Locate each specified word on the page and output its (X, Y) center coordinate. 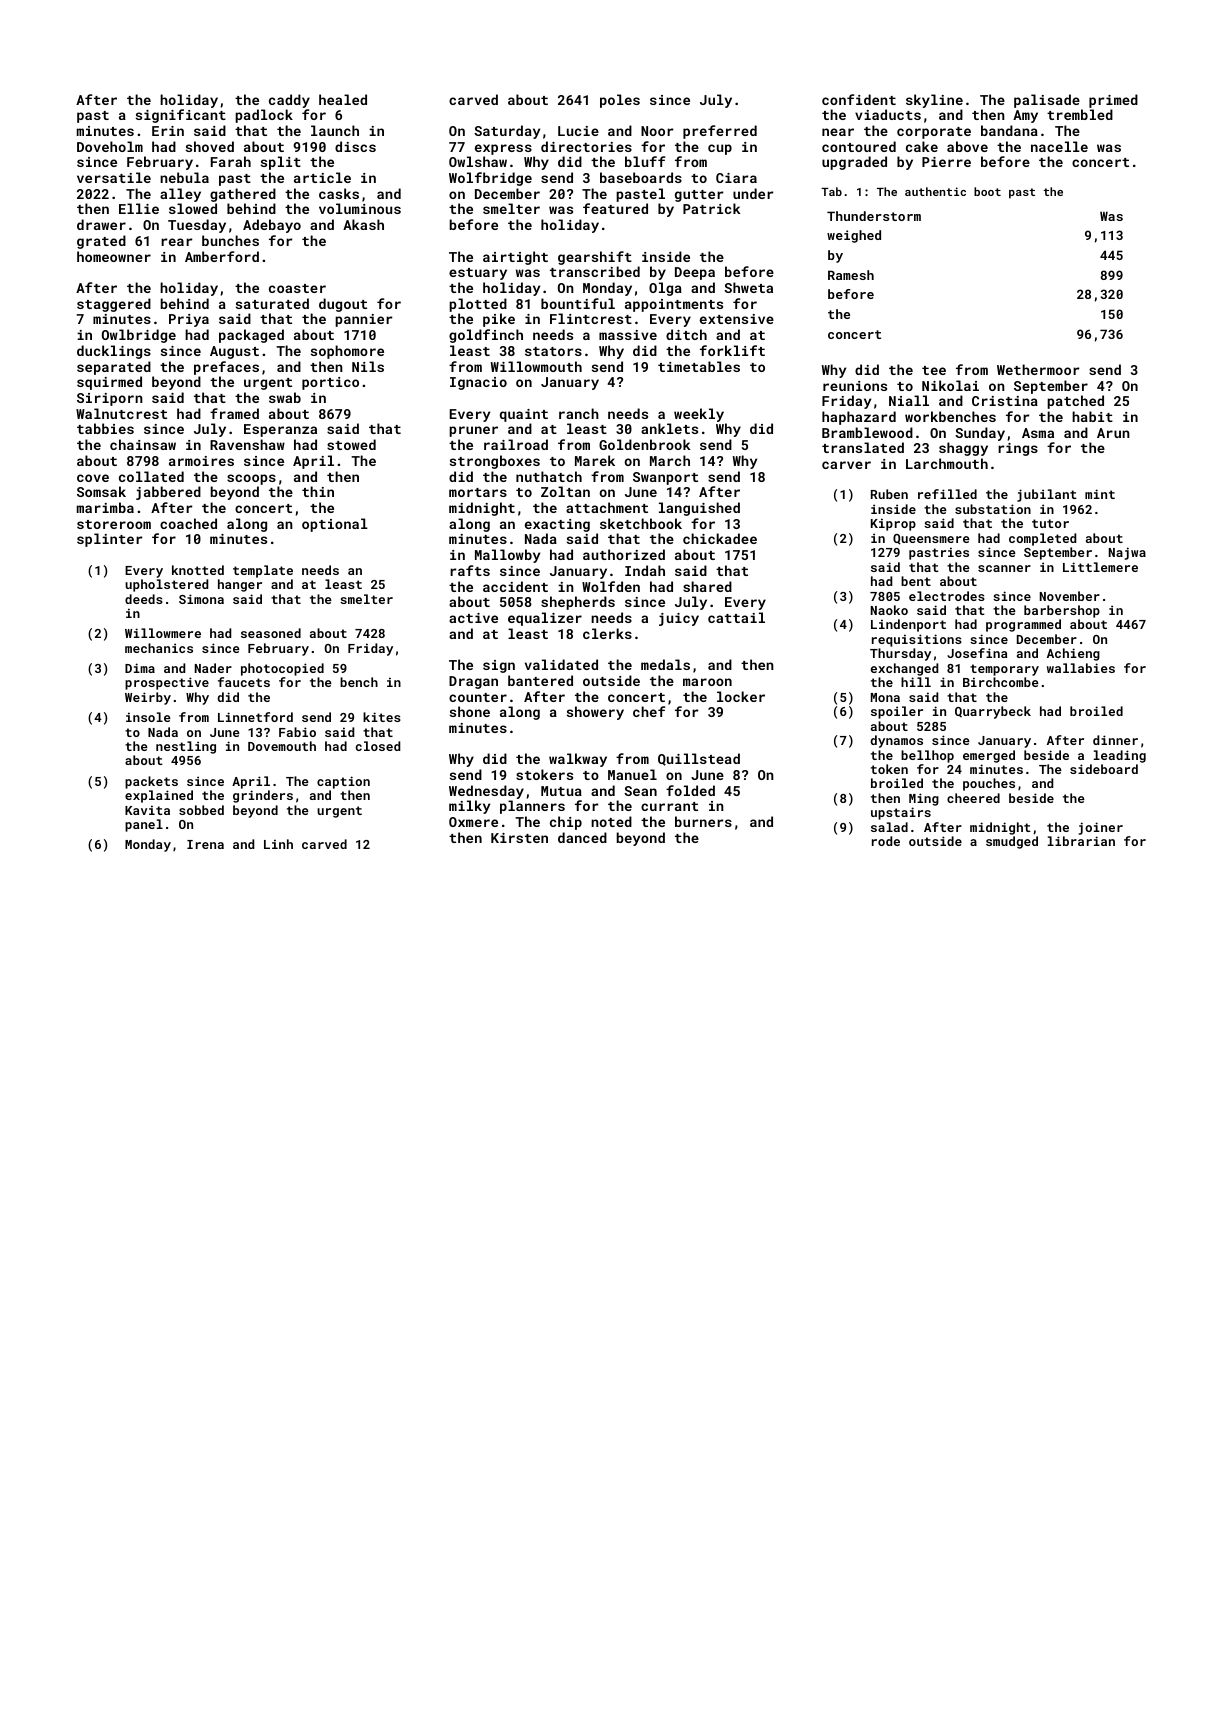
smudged (1012, 842)
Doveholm (110, 146)
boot (987, 191)
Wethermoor (1038, 369)
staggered (114, 305)
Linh (278, 844)
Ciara (736, 178)
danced (582, 837)
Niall (909, 400)
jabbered (168, 493)
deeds (144, 599)
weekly (699, 415)
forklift (732, 350)
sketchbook (641, 523)
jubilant (1047, 495)
